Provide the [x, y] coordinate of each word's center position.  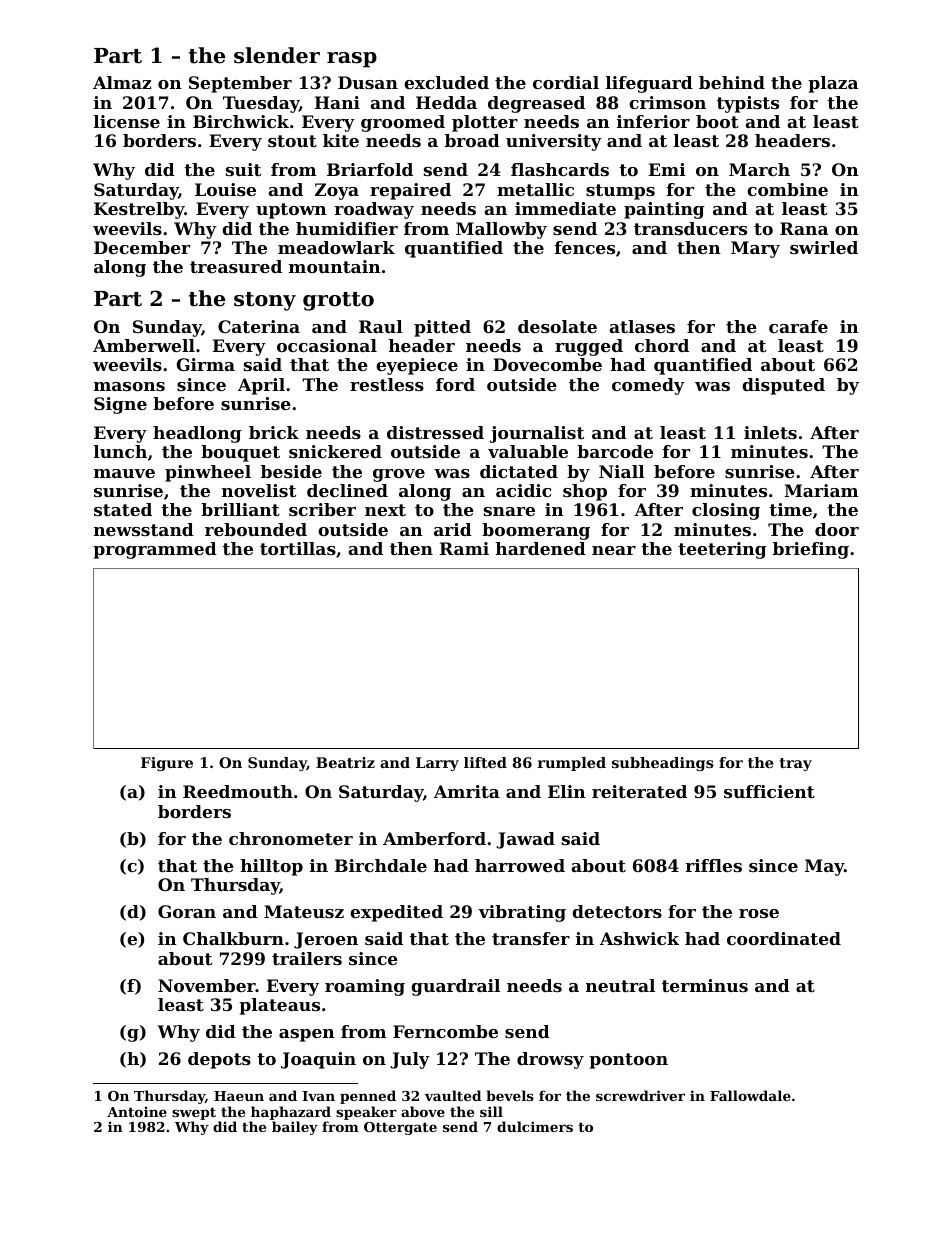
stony [265, 301]
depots [219, 1060]
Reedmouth [238, 791]
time [790, 509]
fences [585, 247]
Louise [225, 189]
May [824, 867]
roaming [365, 987]
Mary [755, 249]
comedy [648, 386]
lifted [485, 762]
